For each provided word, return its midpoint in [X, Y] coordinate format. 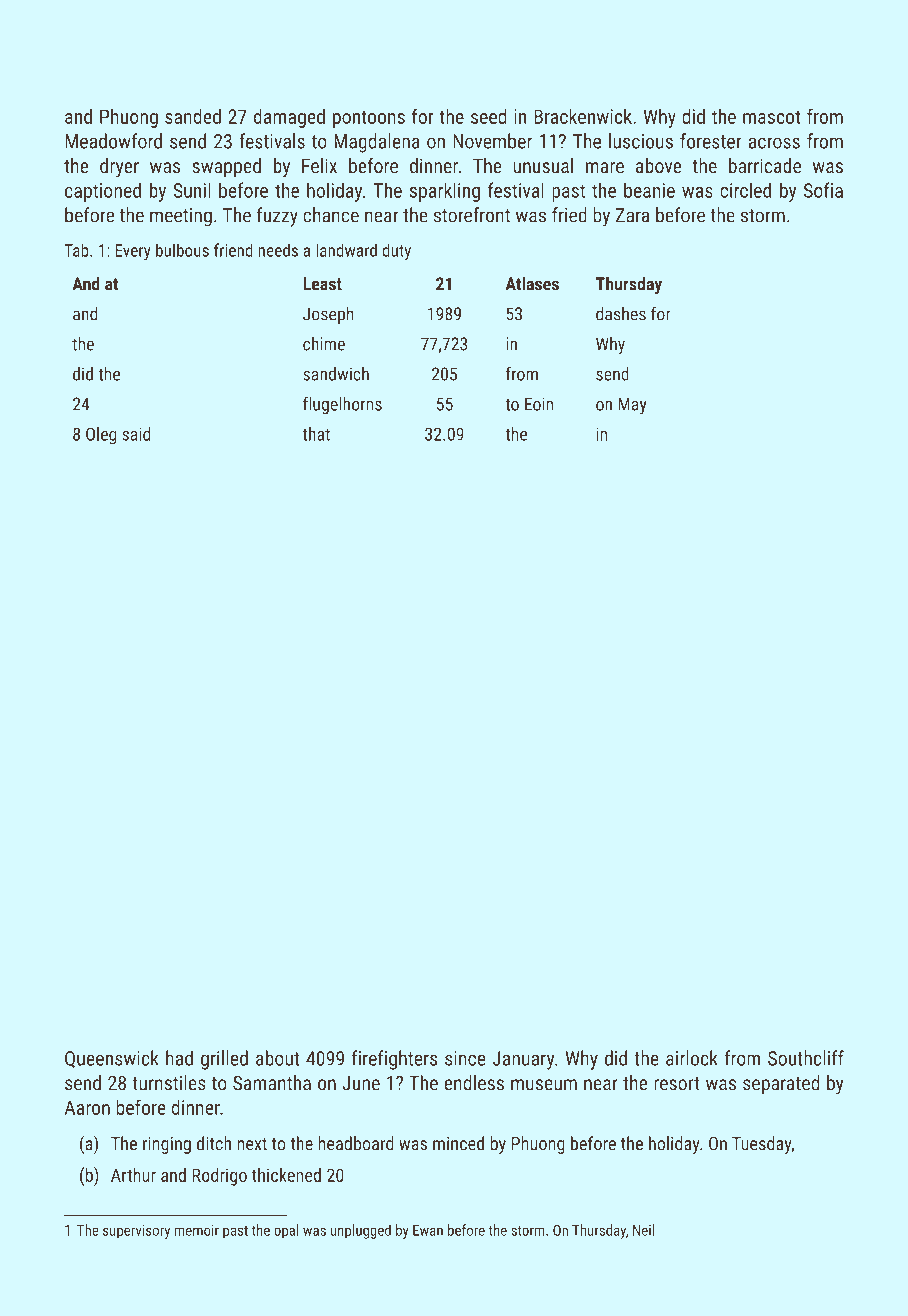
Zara [632, 215]
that [316, 434]
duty [396, 252]
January [523, 1060]
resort [677, 1084]
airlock [692, 1058]
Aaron [87, 1107]
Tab [76, 250]
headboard [356, 1143]
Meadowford [113, 141]
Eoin [539, 404]
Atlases [532, 284]
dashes [621, 314]
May [632, 405]
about [277, 1058]
